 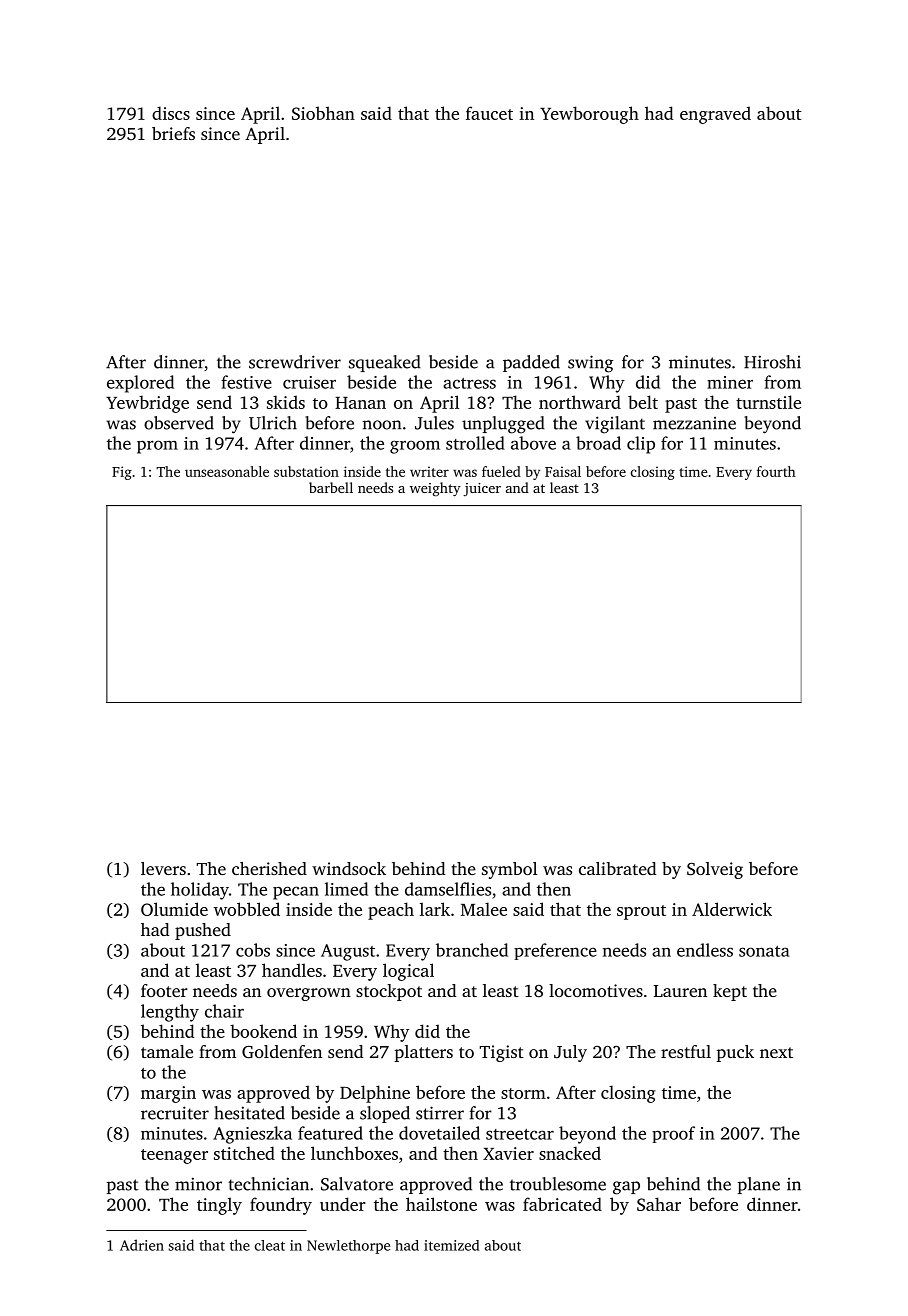 What do you see at coordinates (286, 402) in the screenshot?
I see `skids` at bounding box center [286, 402].
